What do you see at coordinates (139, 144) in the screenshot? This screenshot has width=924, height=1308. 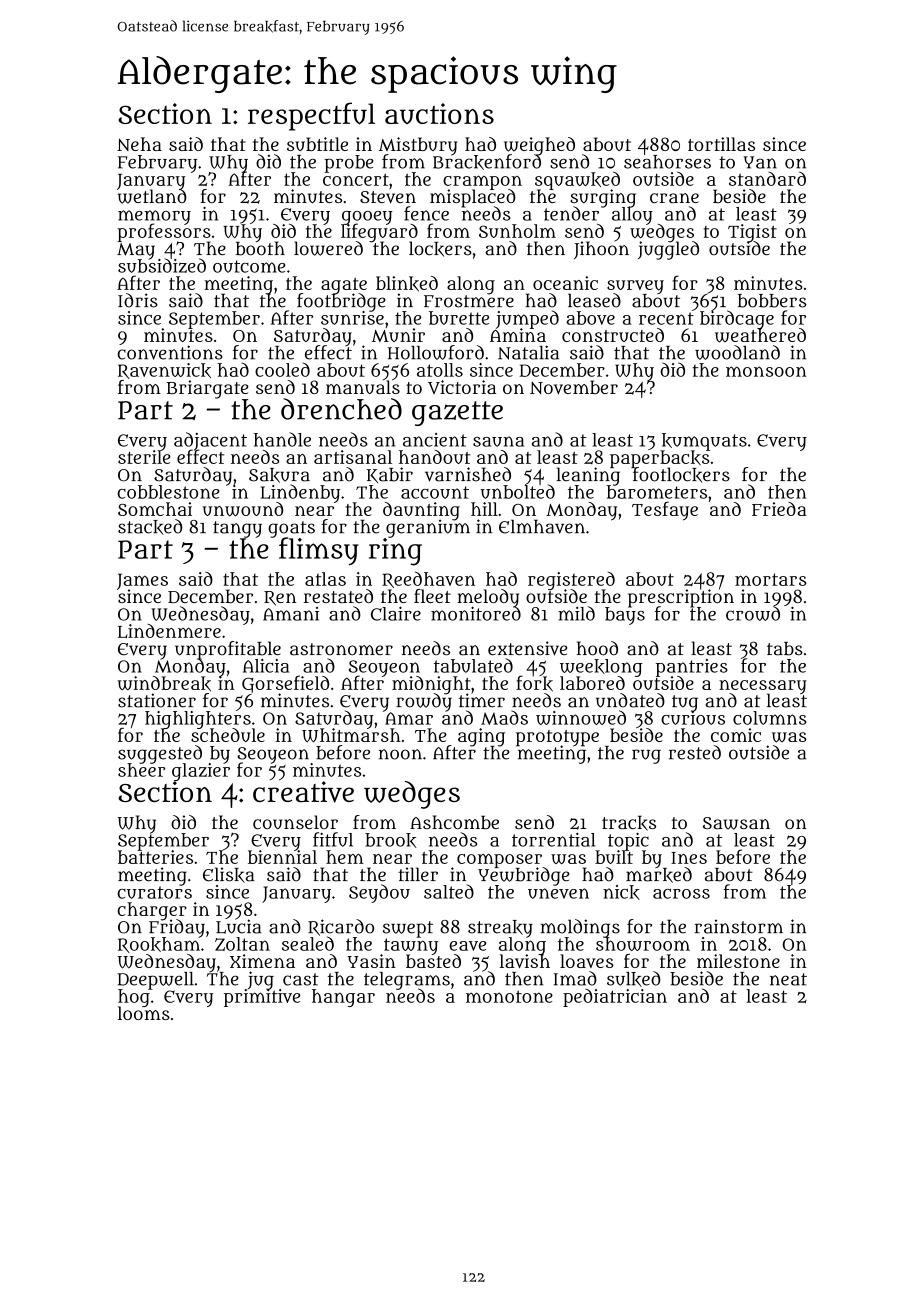 I see `Neha` at bounding box center [139, 144].
